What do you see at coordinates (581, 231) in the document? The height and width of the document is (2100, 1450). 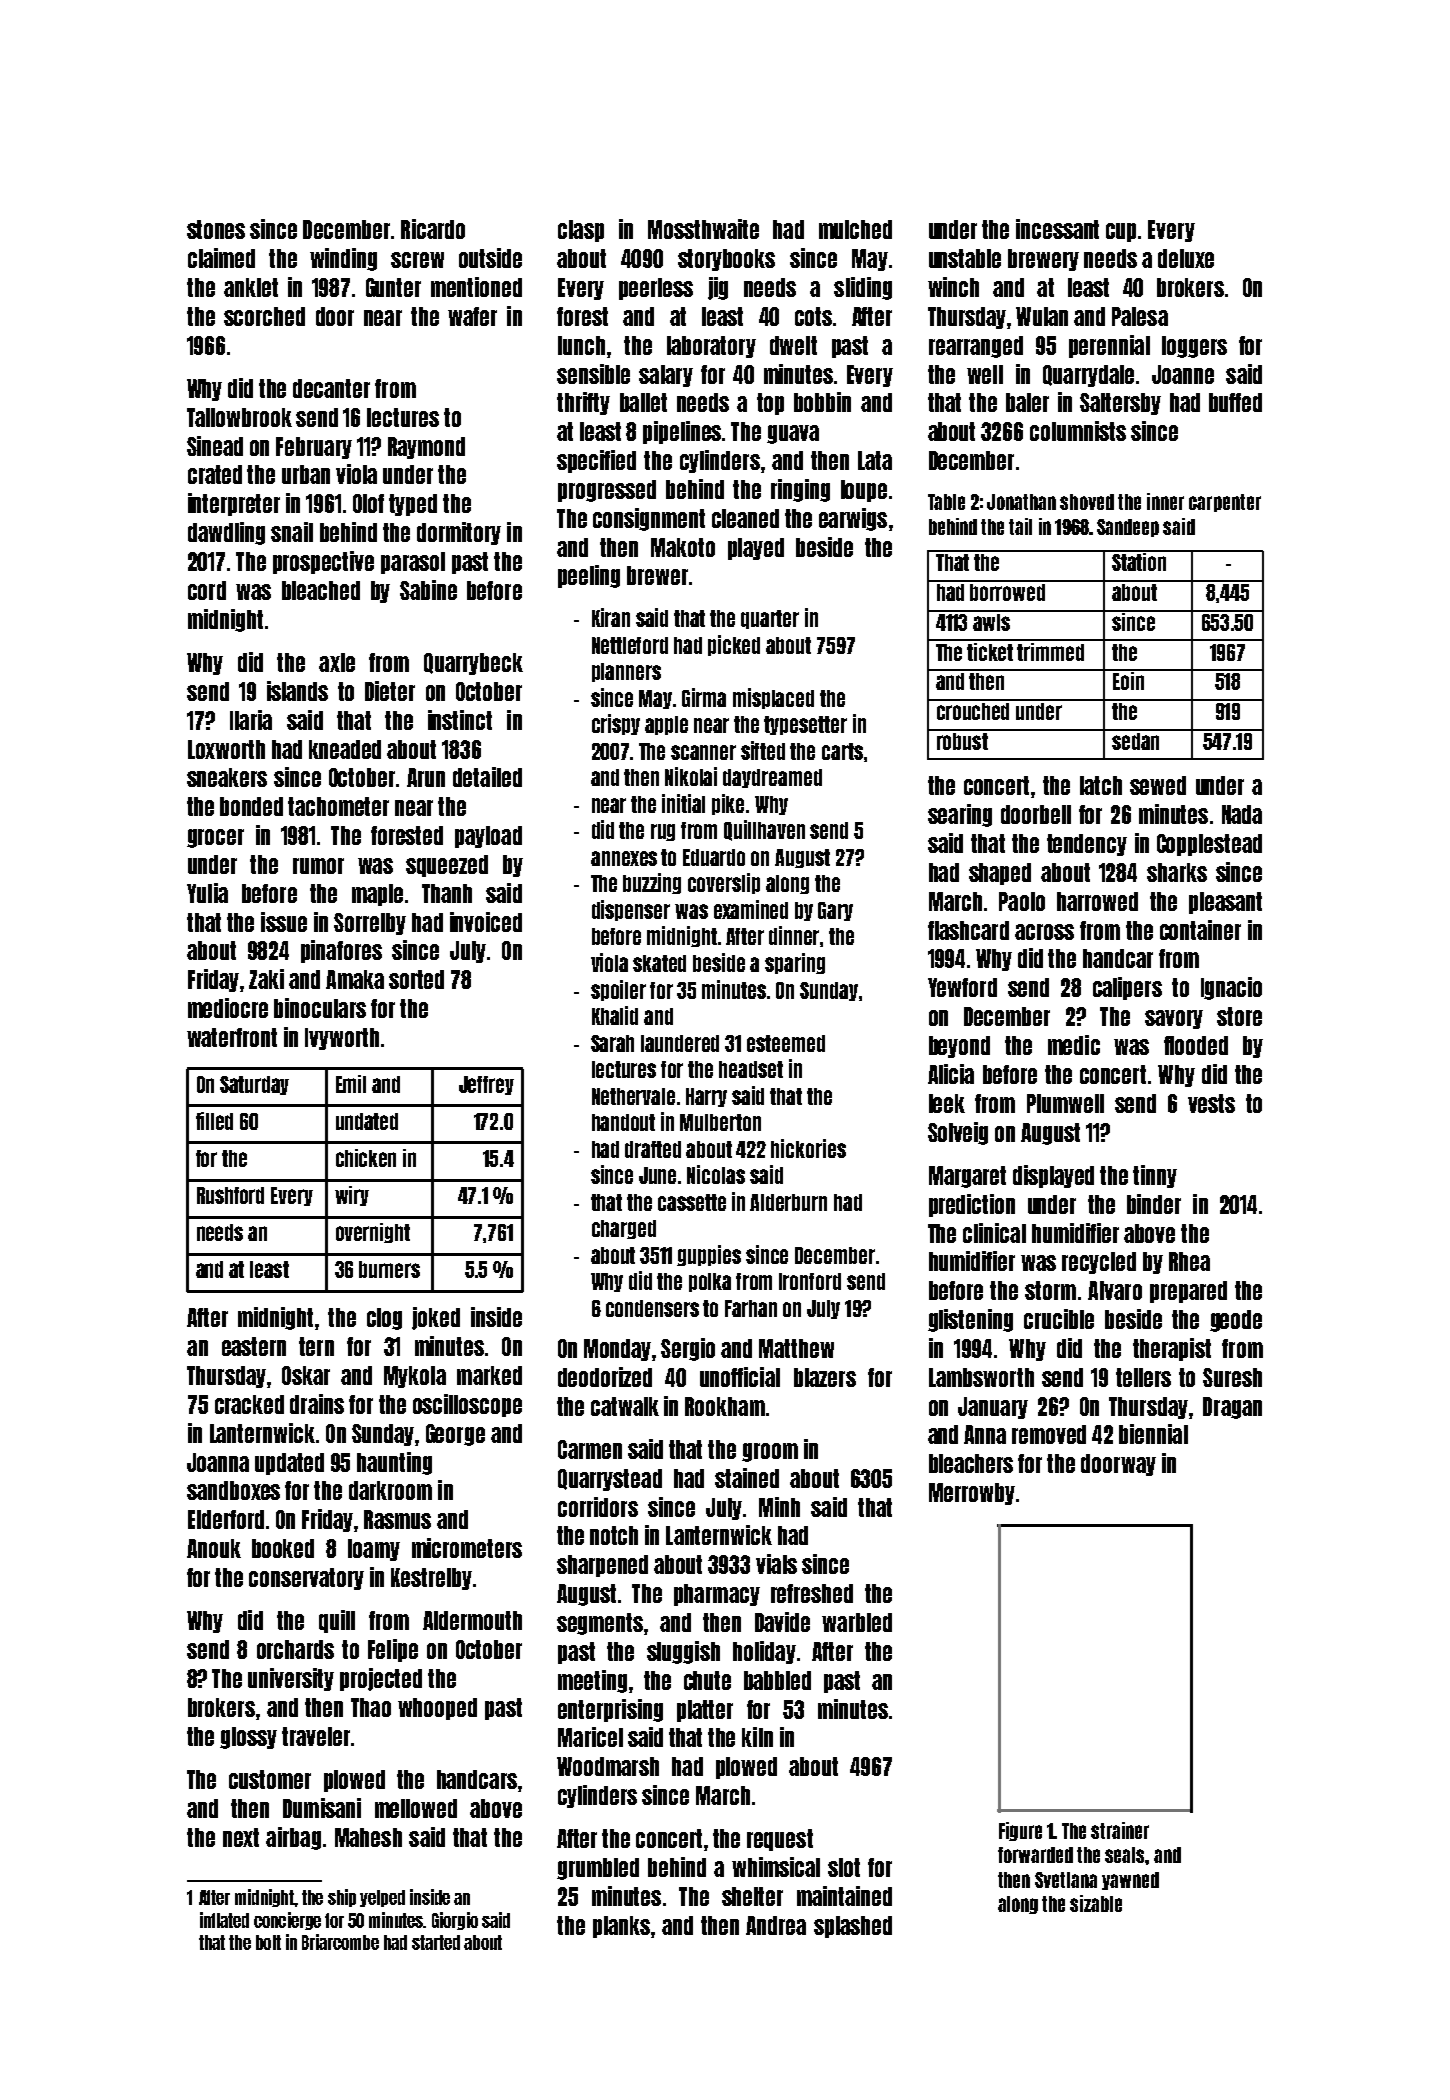 I see `clasp` at bounding box center [581, 231].
